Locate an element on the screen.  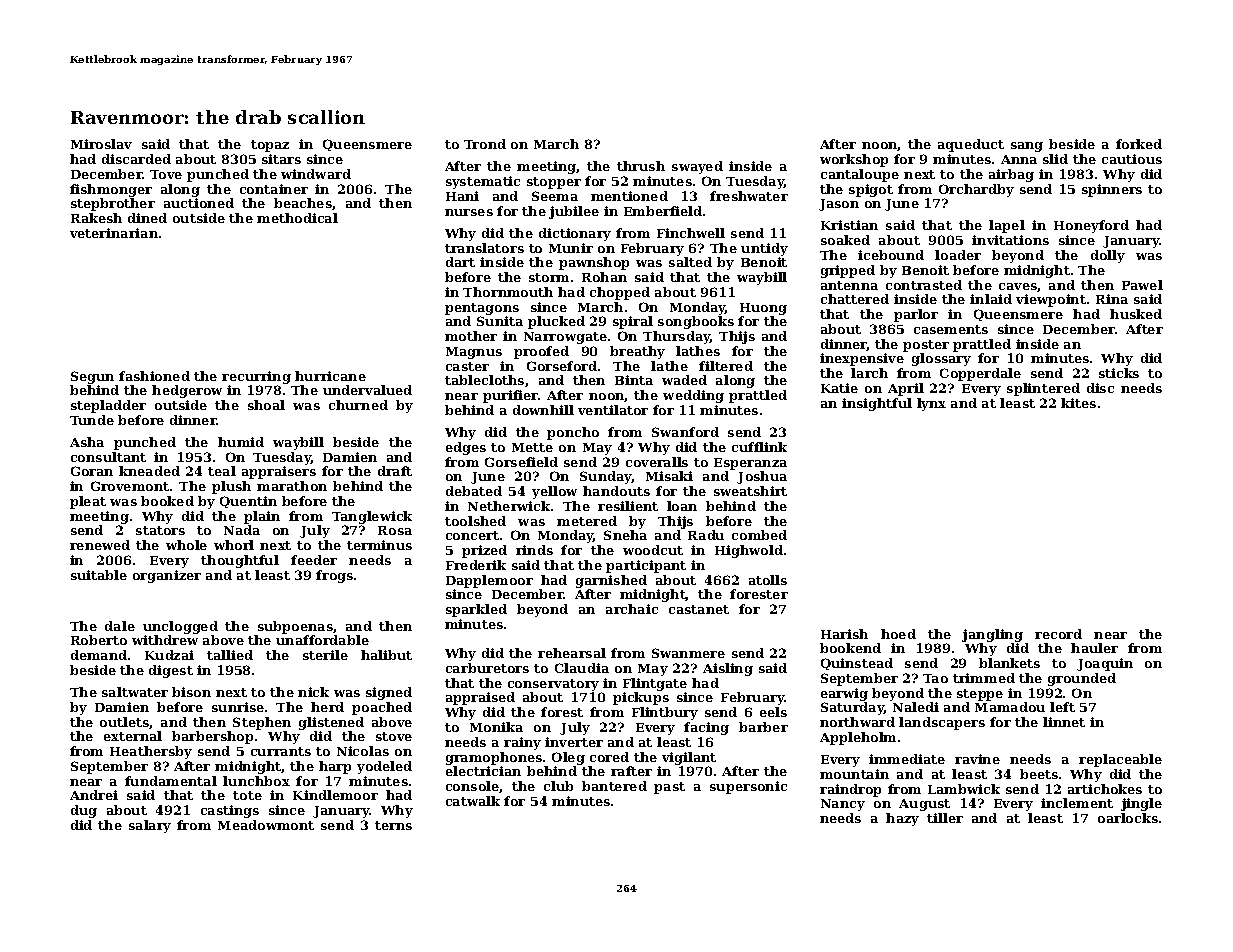
Miroslav is located at coordinates (101, 144).
